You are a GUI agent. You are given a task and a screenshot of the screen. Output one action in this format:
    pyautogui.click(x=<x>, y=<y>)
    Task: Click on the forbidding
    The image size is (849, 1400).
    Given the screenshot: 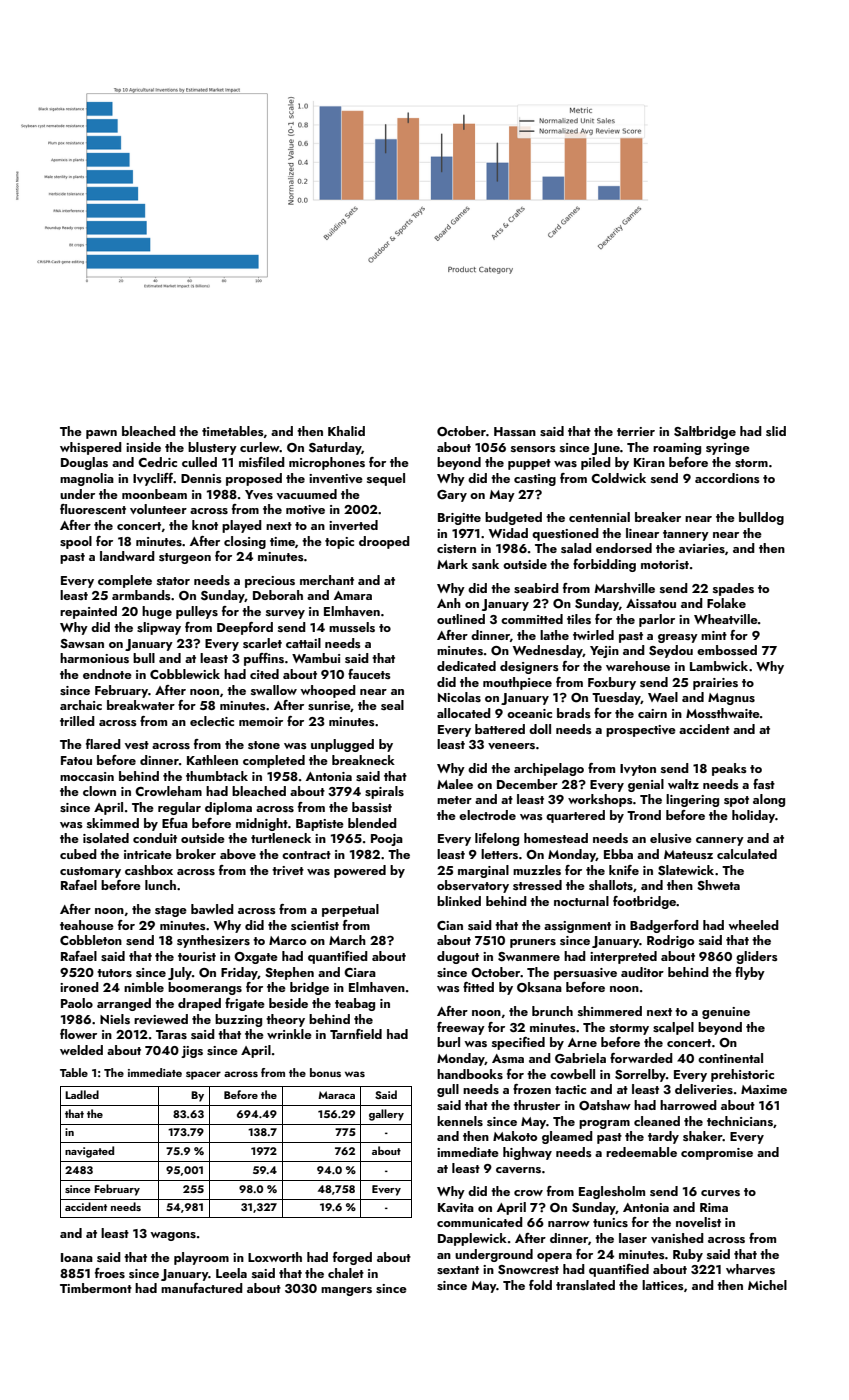 What is the action you would take?
    pyautogui.click(x=604, y=565)
